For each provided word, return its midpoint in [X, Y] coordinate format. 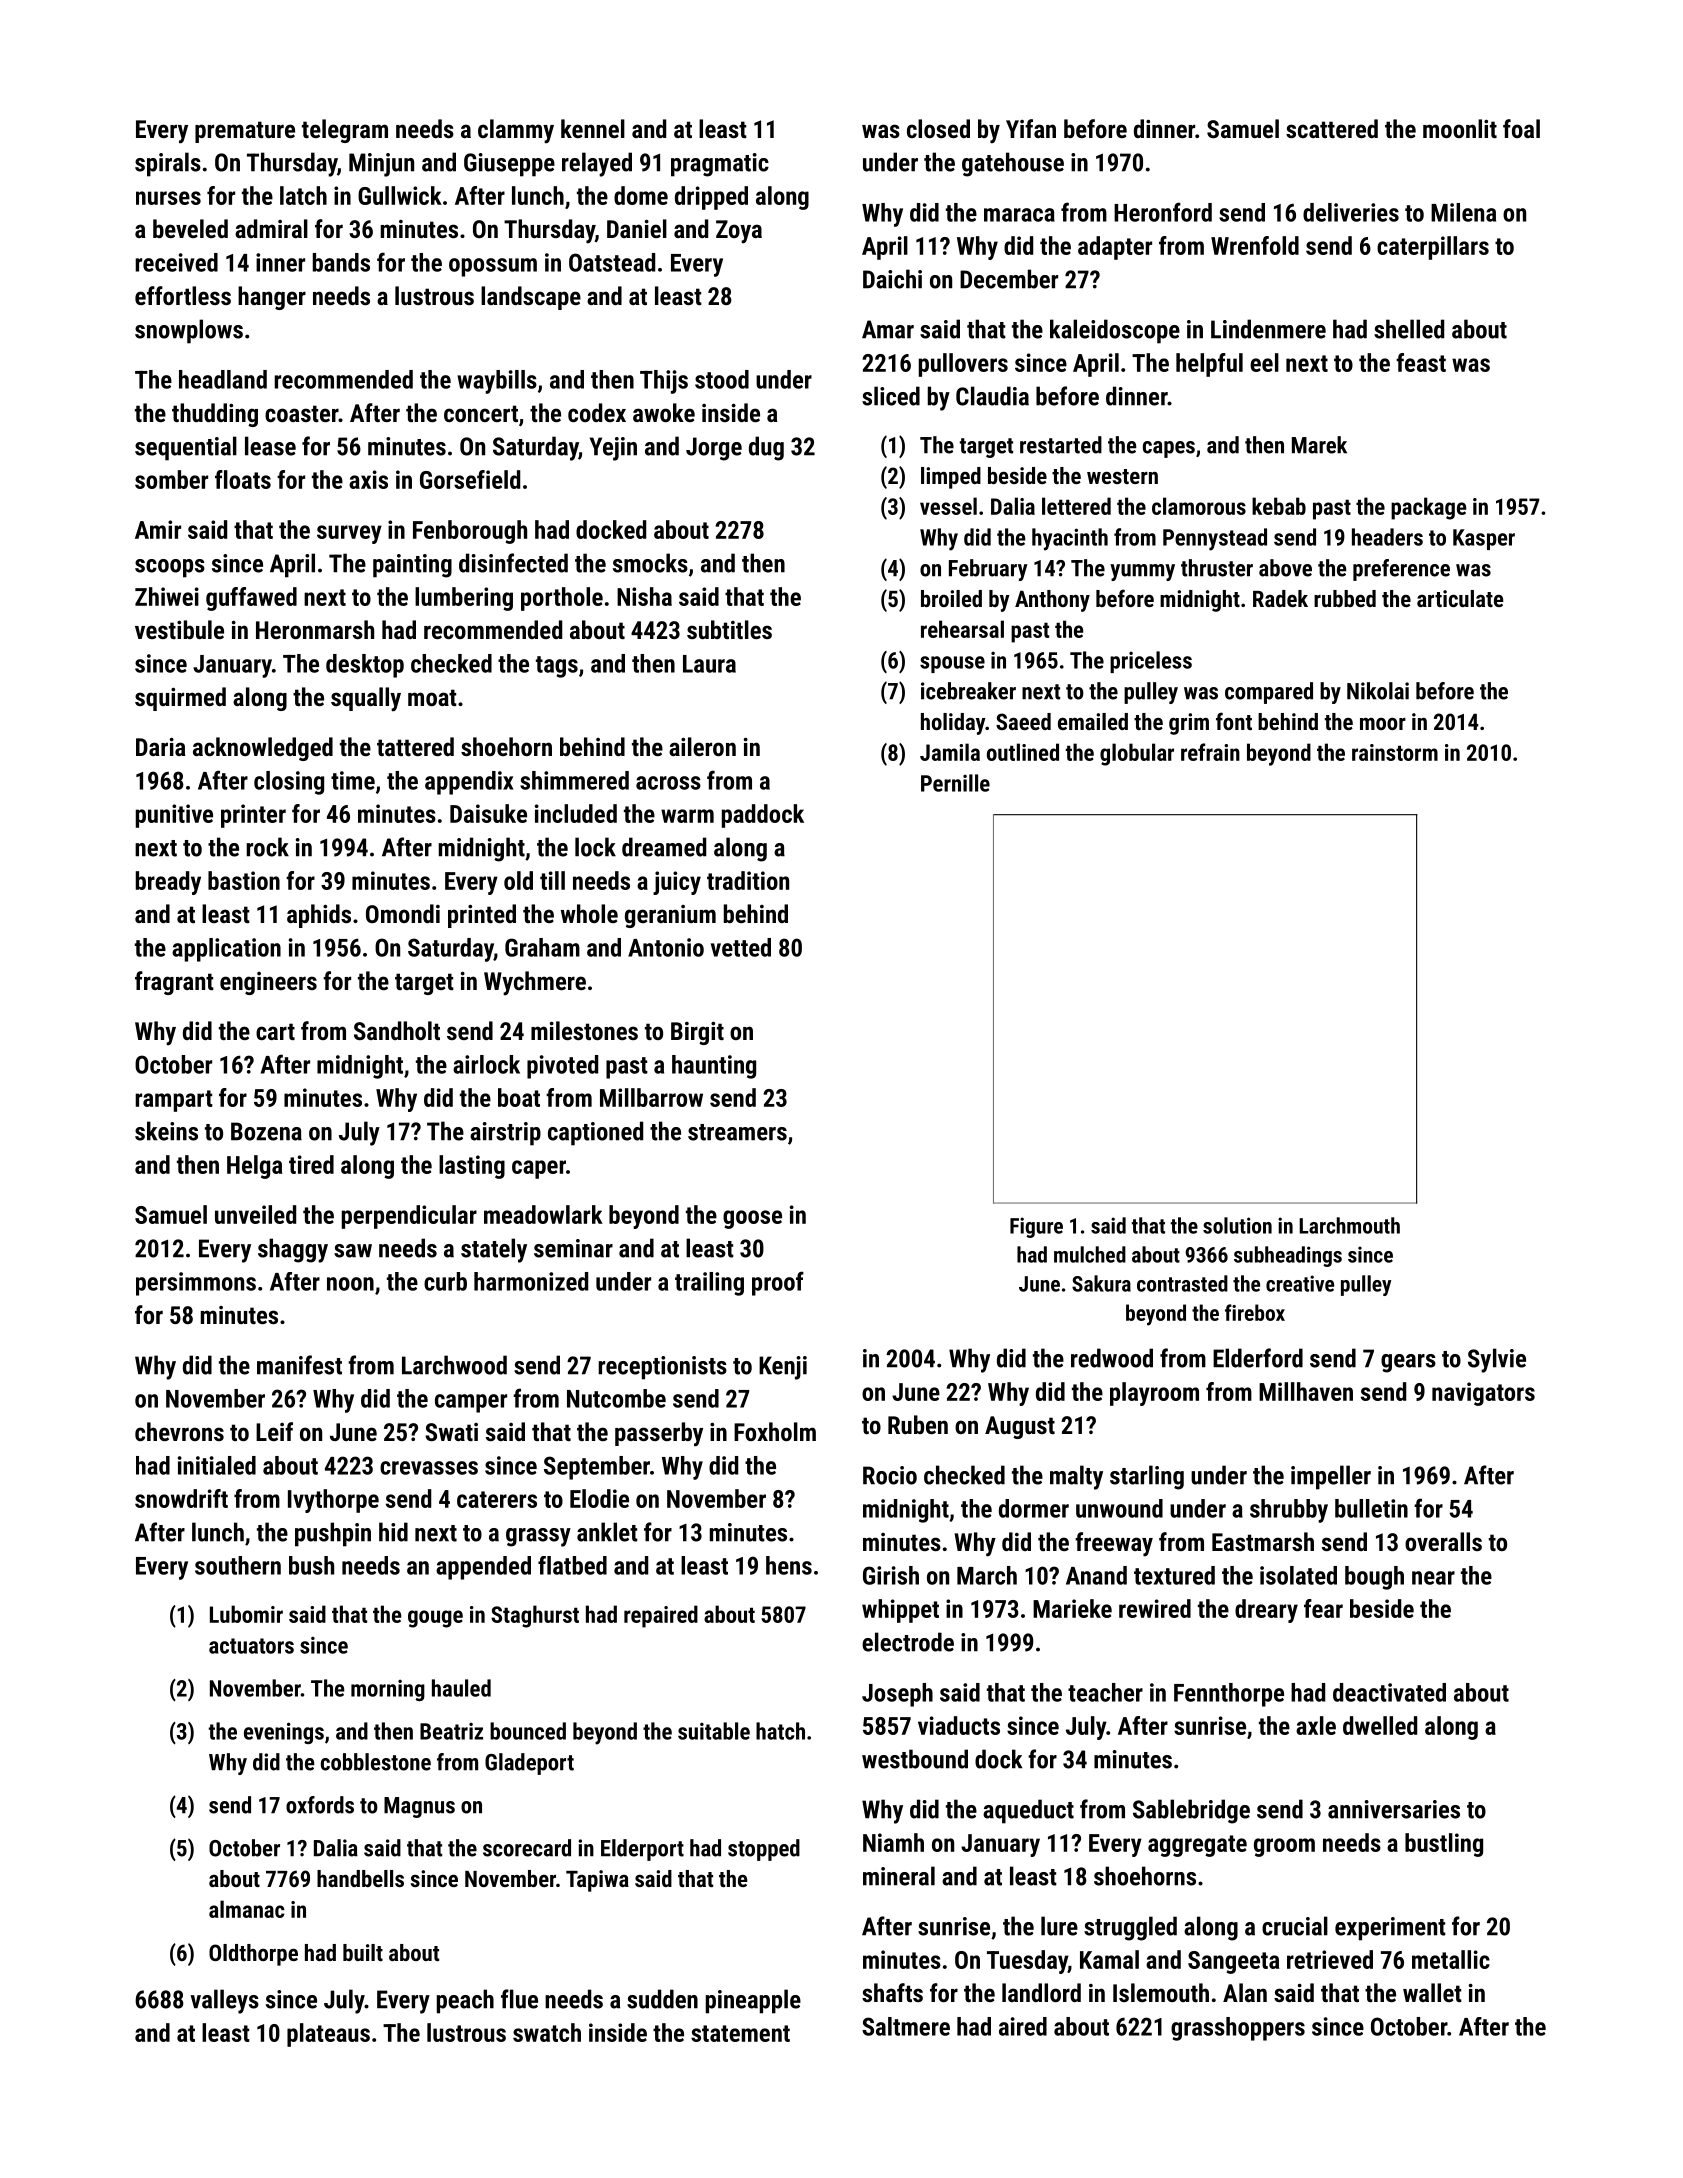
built [363, 1952]
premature [245, 132]
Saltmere [906, 2026]
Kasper [1484, 539]
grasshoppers [1238, 2029]
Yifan [1031, 128]
